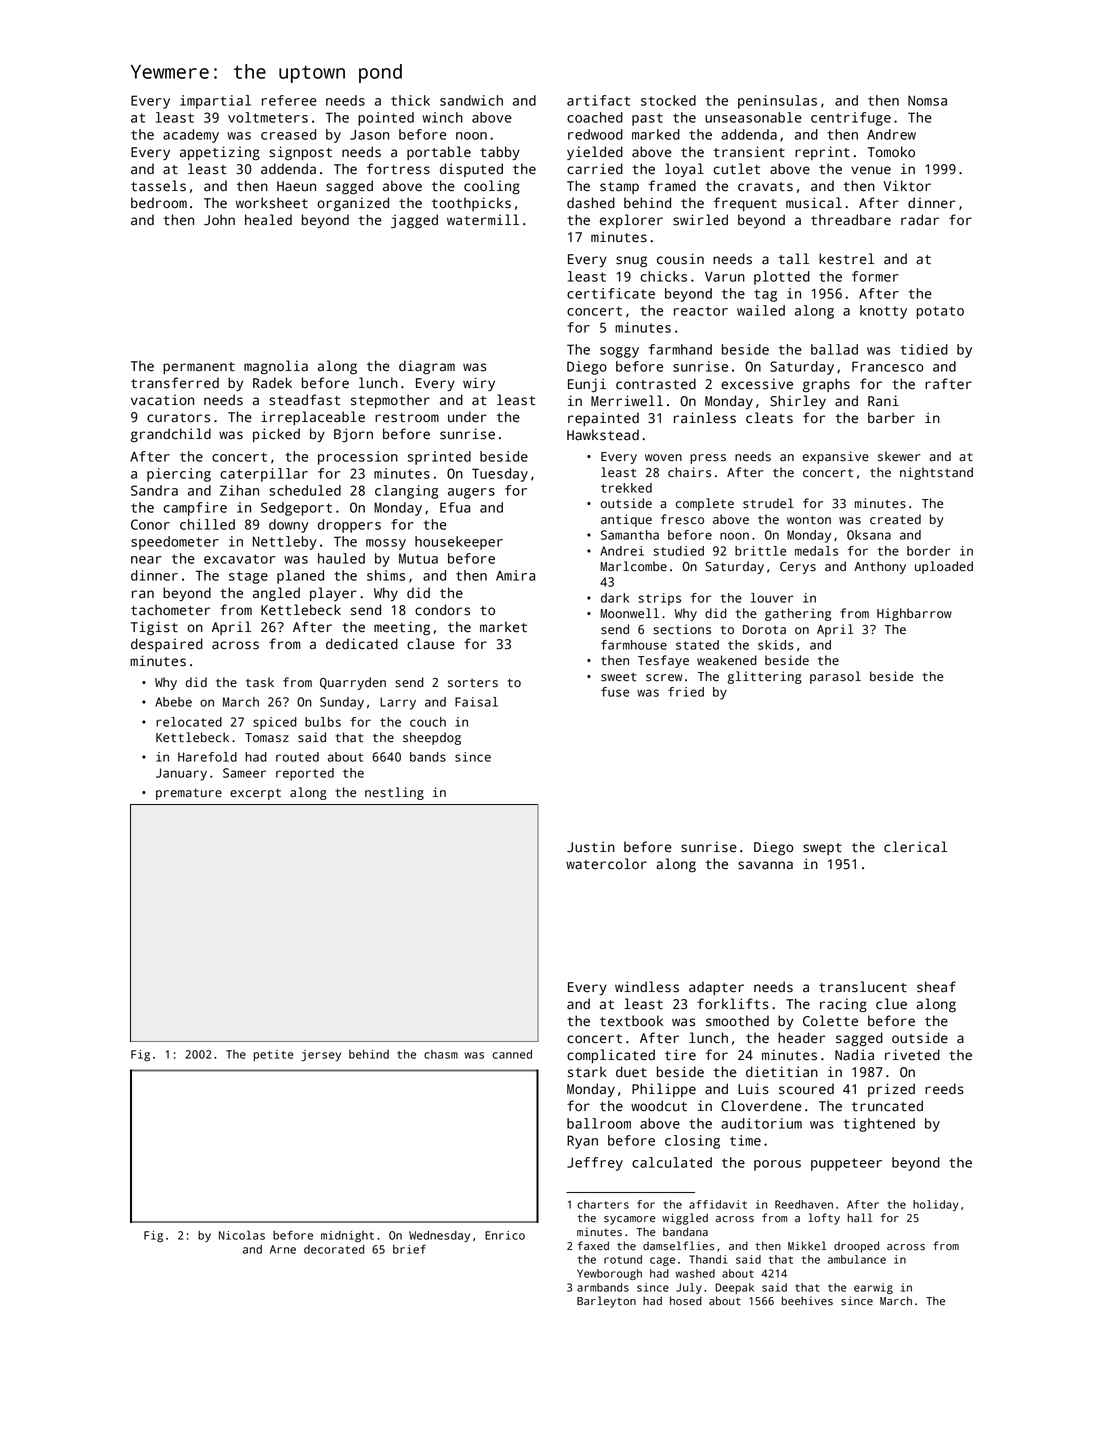  I want to click on Nomsa, so click(927, 100).
